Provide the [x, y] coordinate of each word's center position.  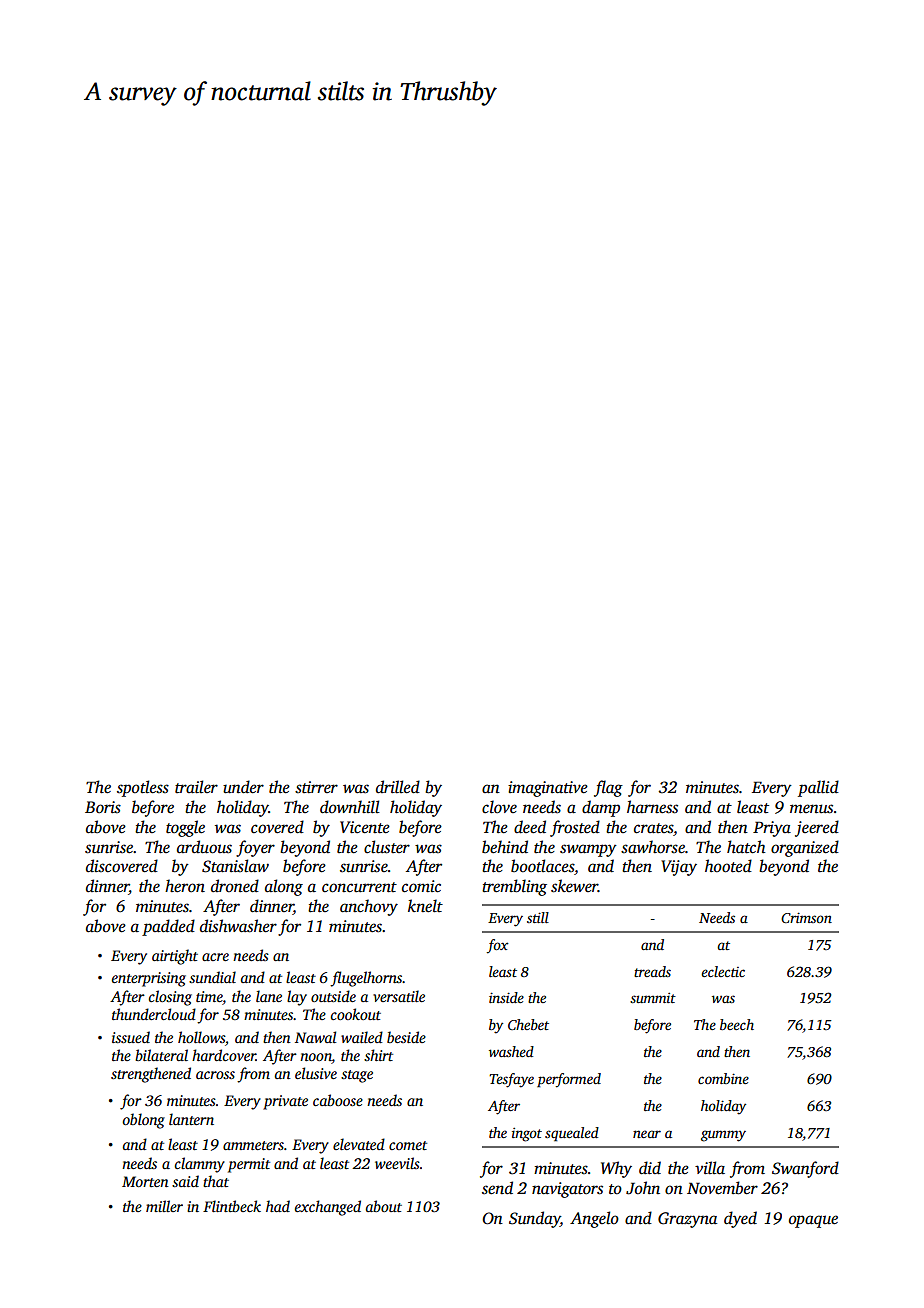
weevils [397, 1163]
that [216, 1181]
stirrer [316, 787]
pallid [818, 788]
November [722, 1188]
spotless [143, 788]
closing [170, 998]
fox [497, 946]
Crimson [806, 917]
